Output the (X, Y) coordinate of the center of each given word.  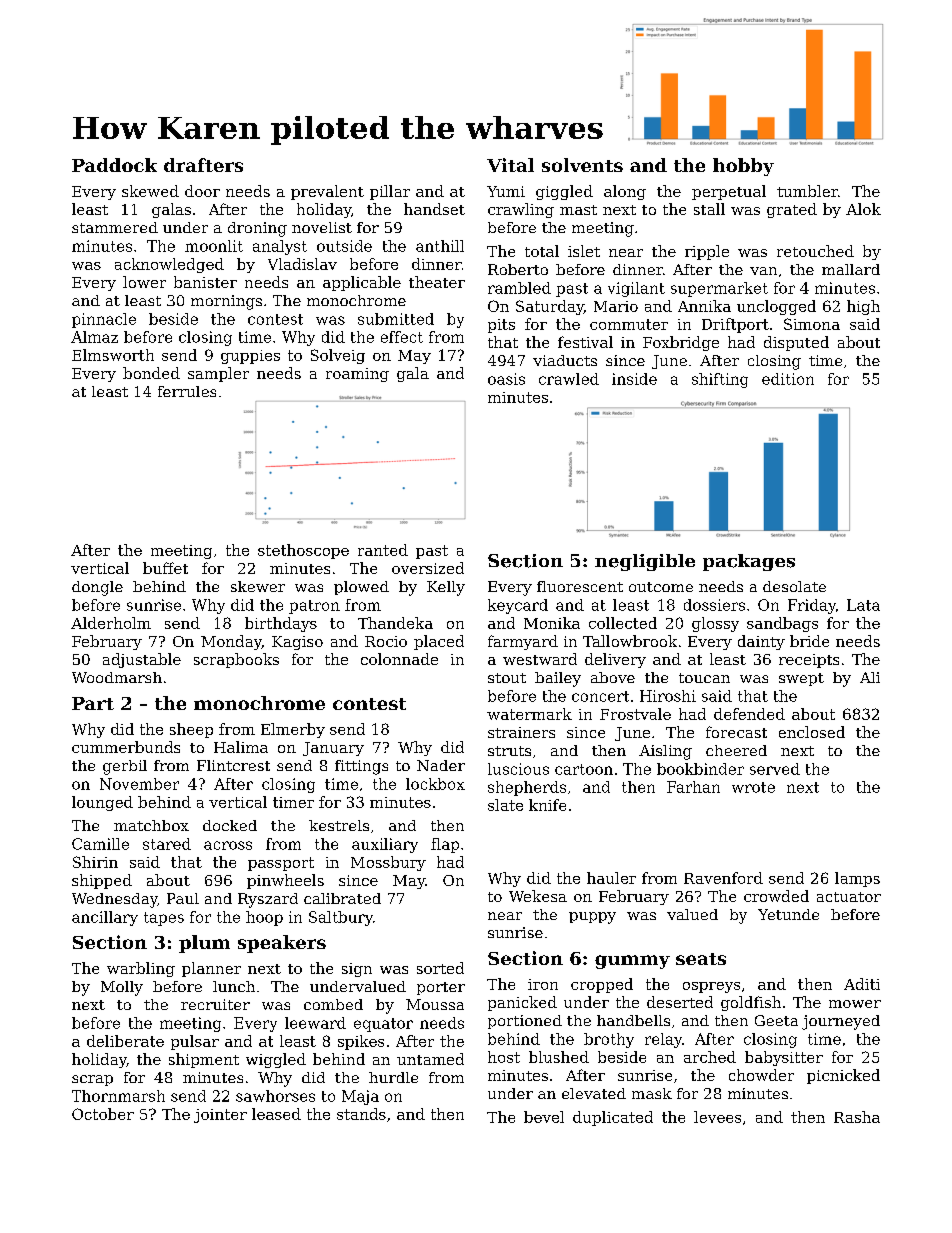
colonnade (399, 659)
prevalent (327, 192)
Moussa (435, 1004)
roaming (357, 375)
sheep (191, 730)
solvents (582, 165)
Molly (122, 988)
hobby (743, 167)
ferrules (187, 391)
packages (749, 562)
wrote (753, 787)
